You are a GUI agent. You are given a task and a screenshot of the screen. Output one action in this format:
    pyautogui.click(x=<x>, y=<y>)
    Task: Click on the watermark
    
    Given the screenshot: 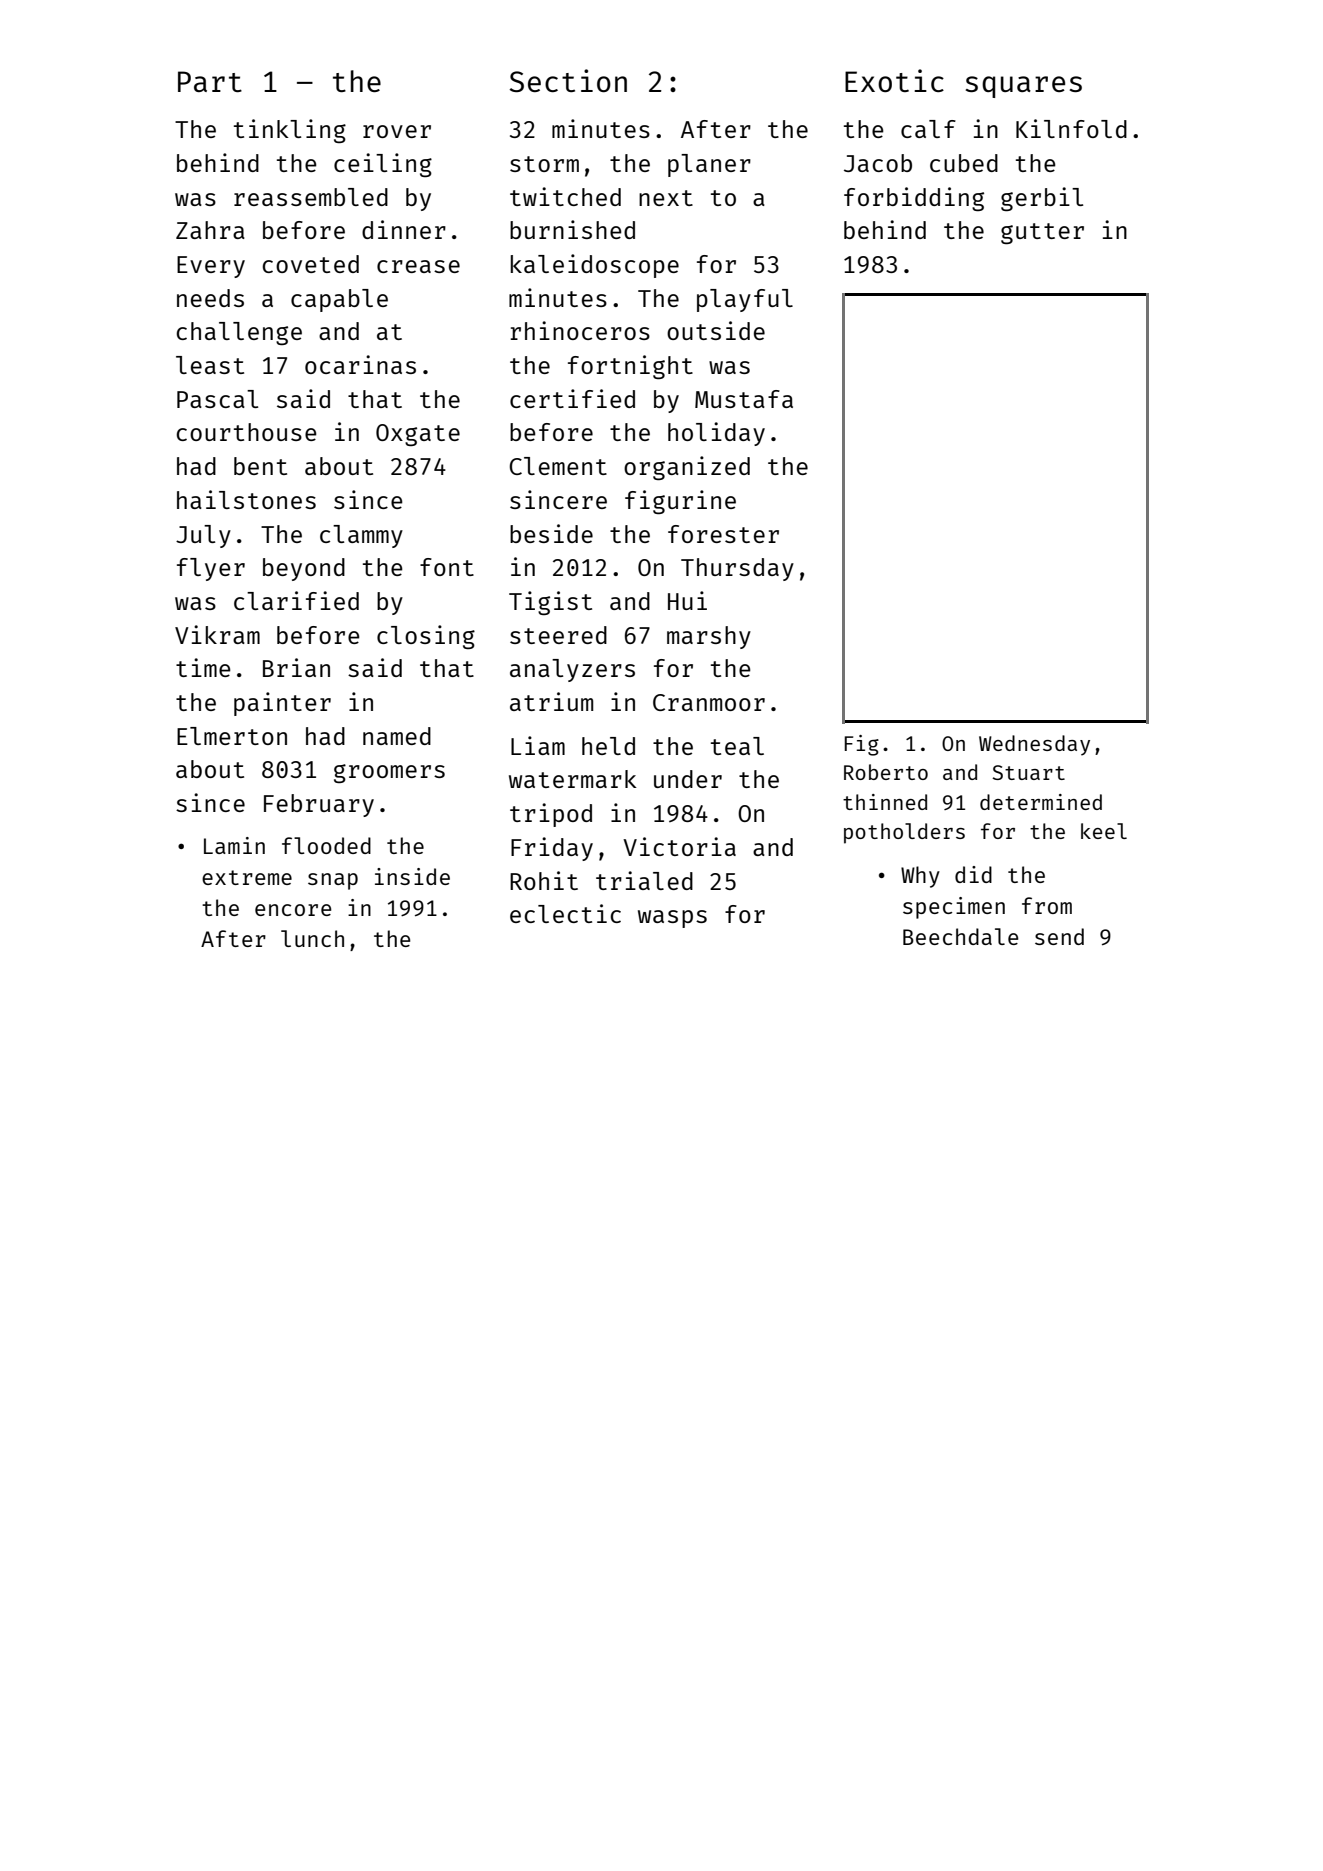 What is the action you would take?
    pyautogui.click(x=573, y=779)
